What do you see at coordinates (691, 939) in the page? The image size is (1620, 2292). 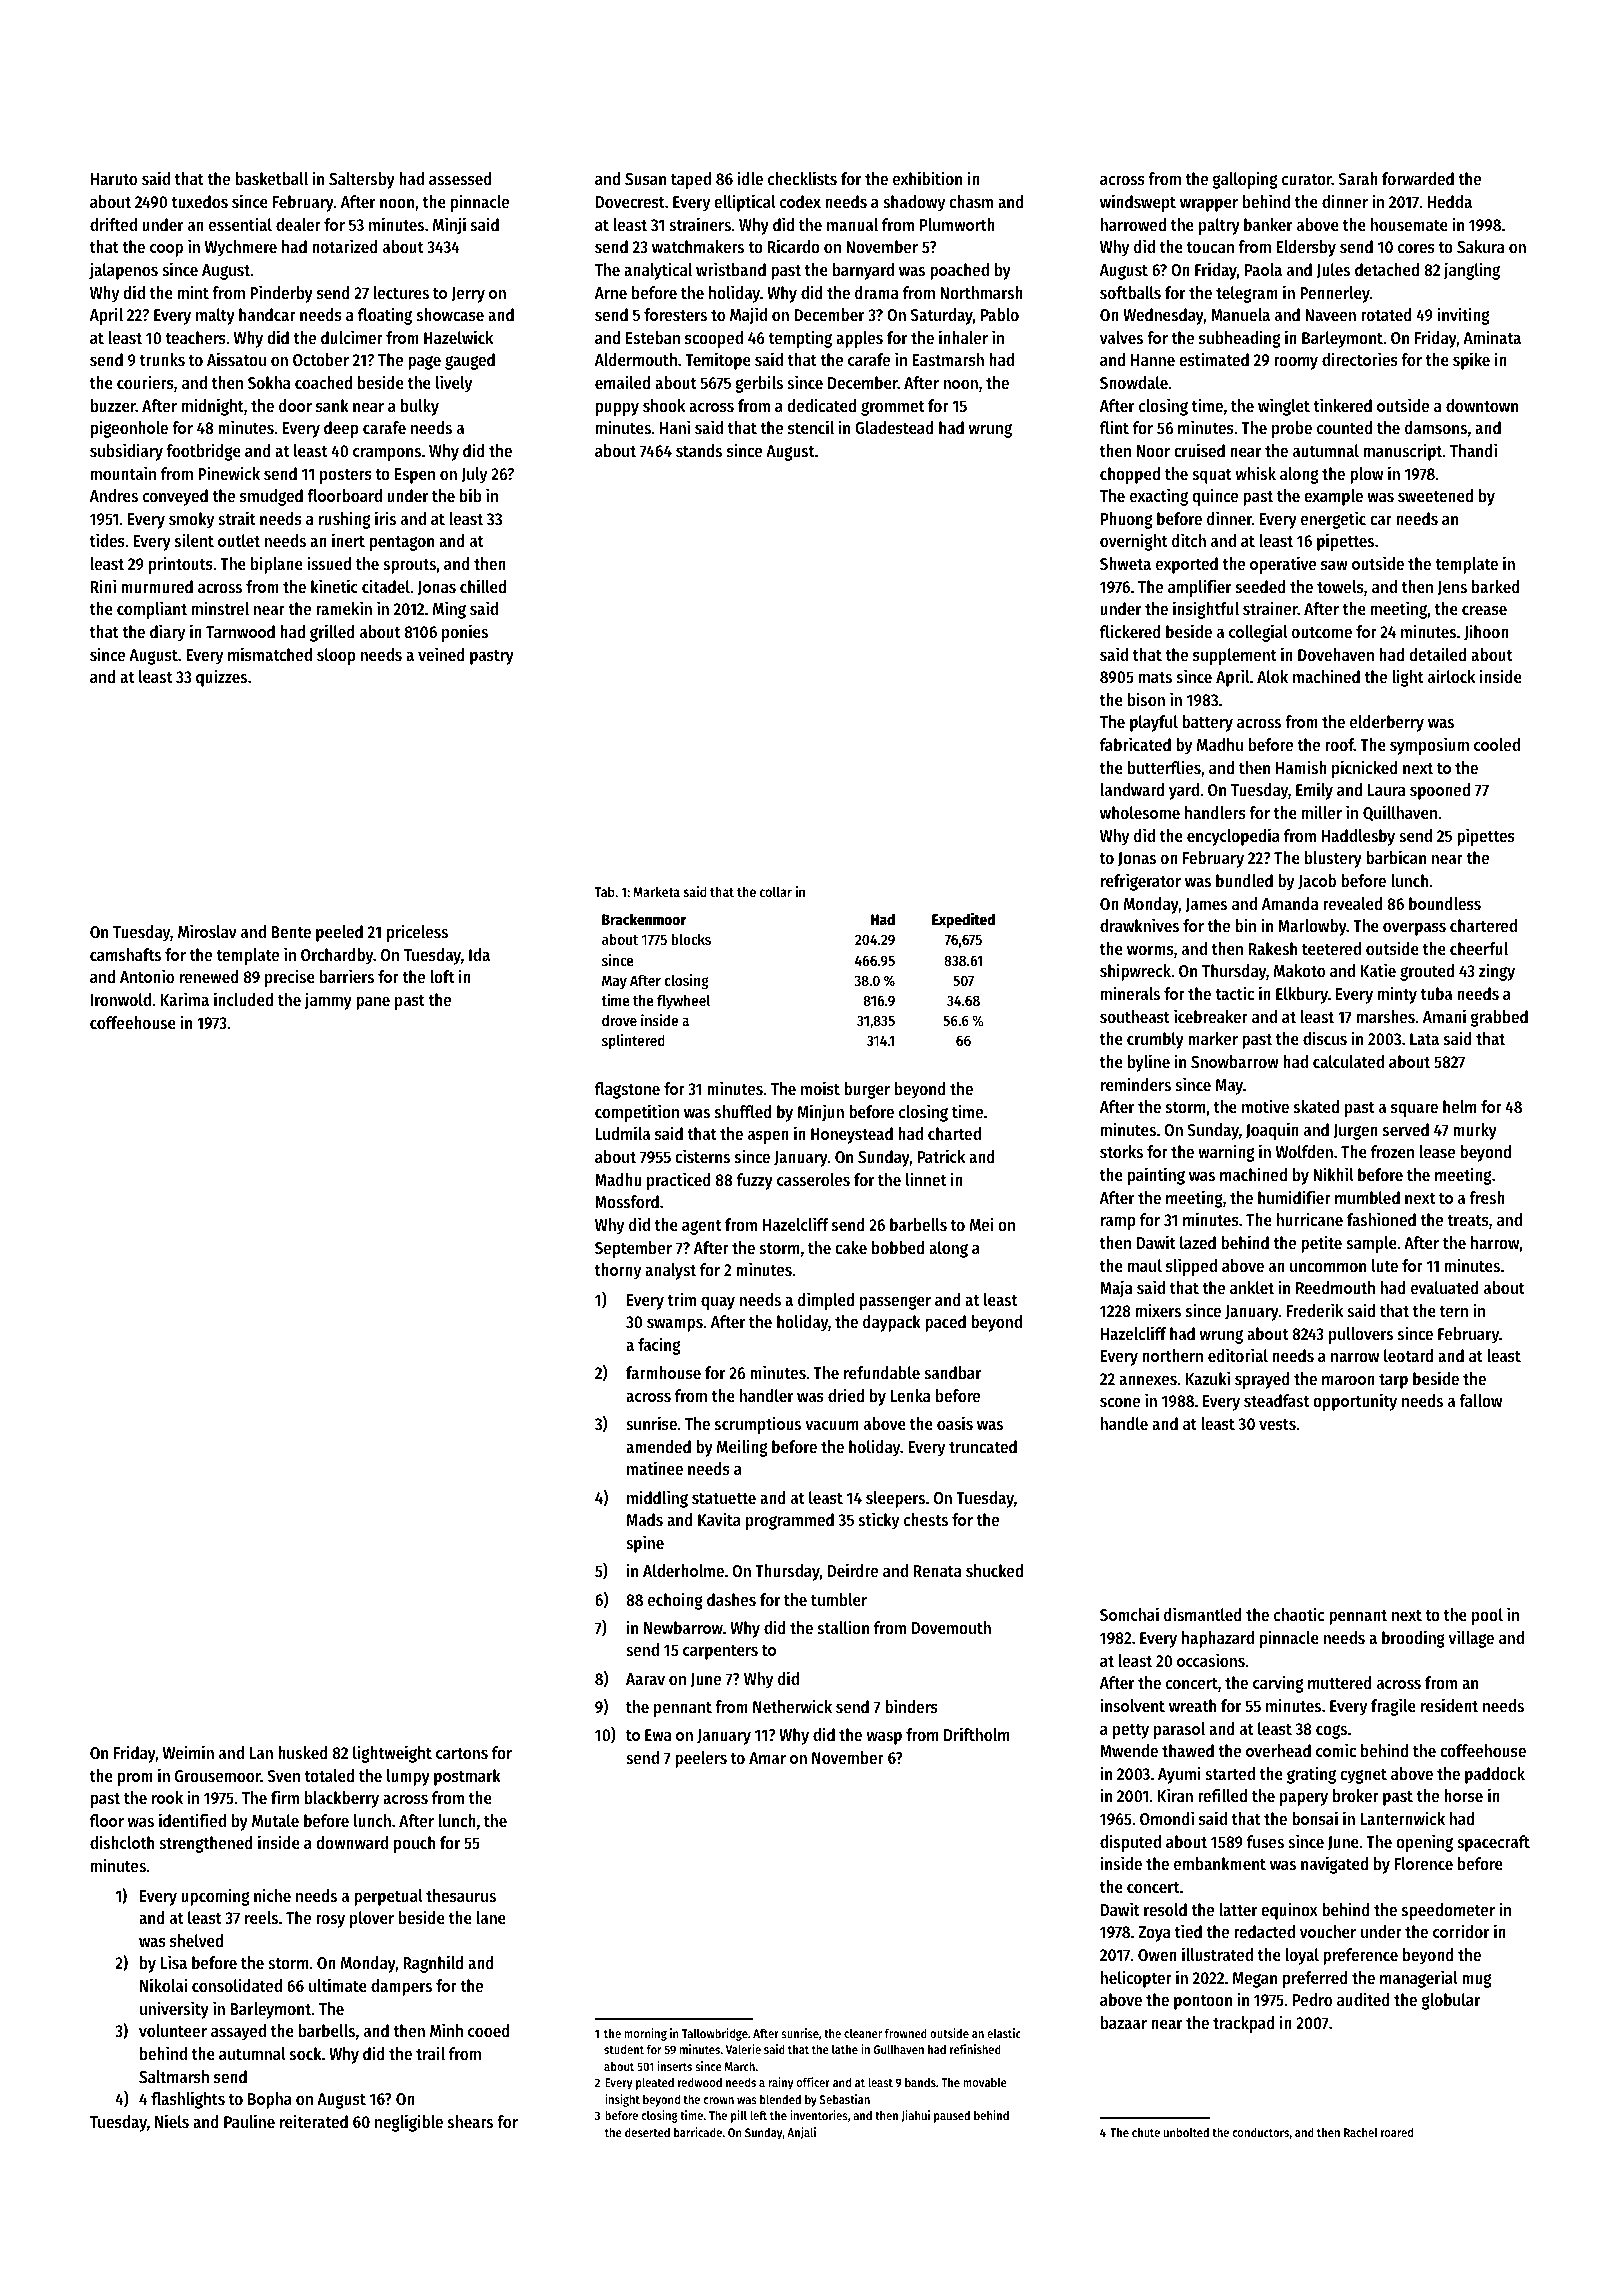 I see `blocks` at bounding box center [691, 939].
